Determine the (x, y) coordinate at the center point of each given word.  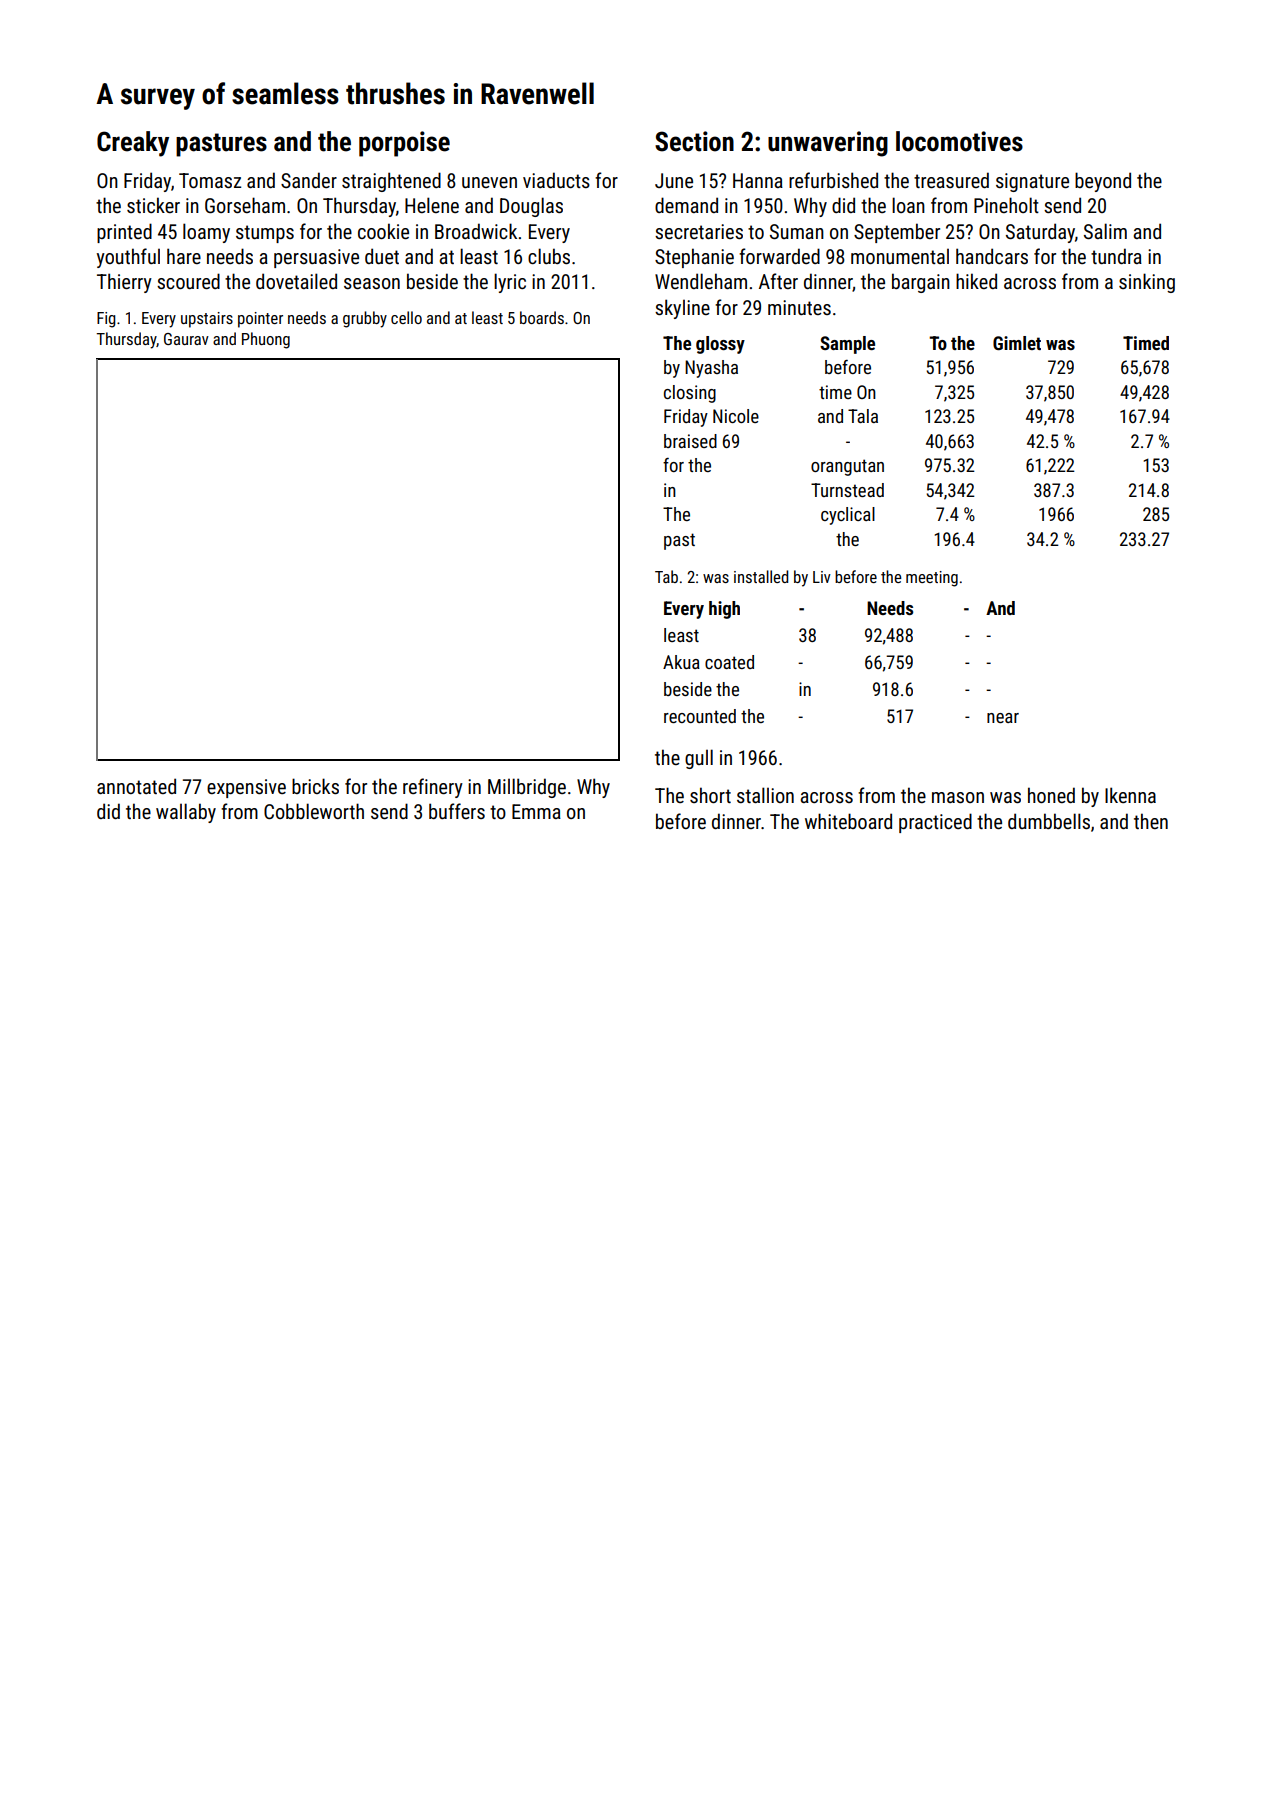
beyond (1103, 182)
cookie (383, 231)
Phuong (266, 340)
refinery (433, 788)
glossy (720, 345)
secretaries (699, 231)
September (897, 233)
